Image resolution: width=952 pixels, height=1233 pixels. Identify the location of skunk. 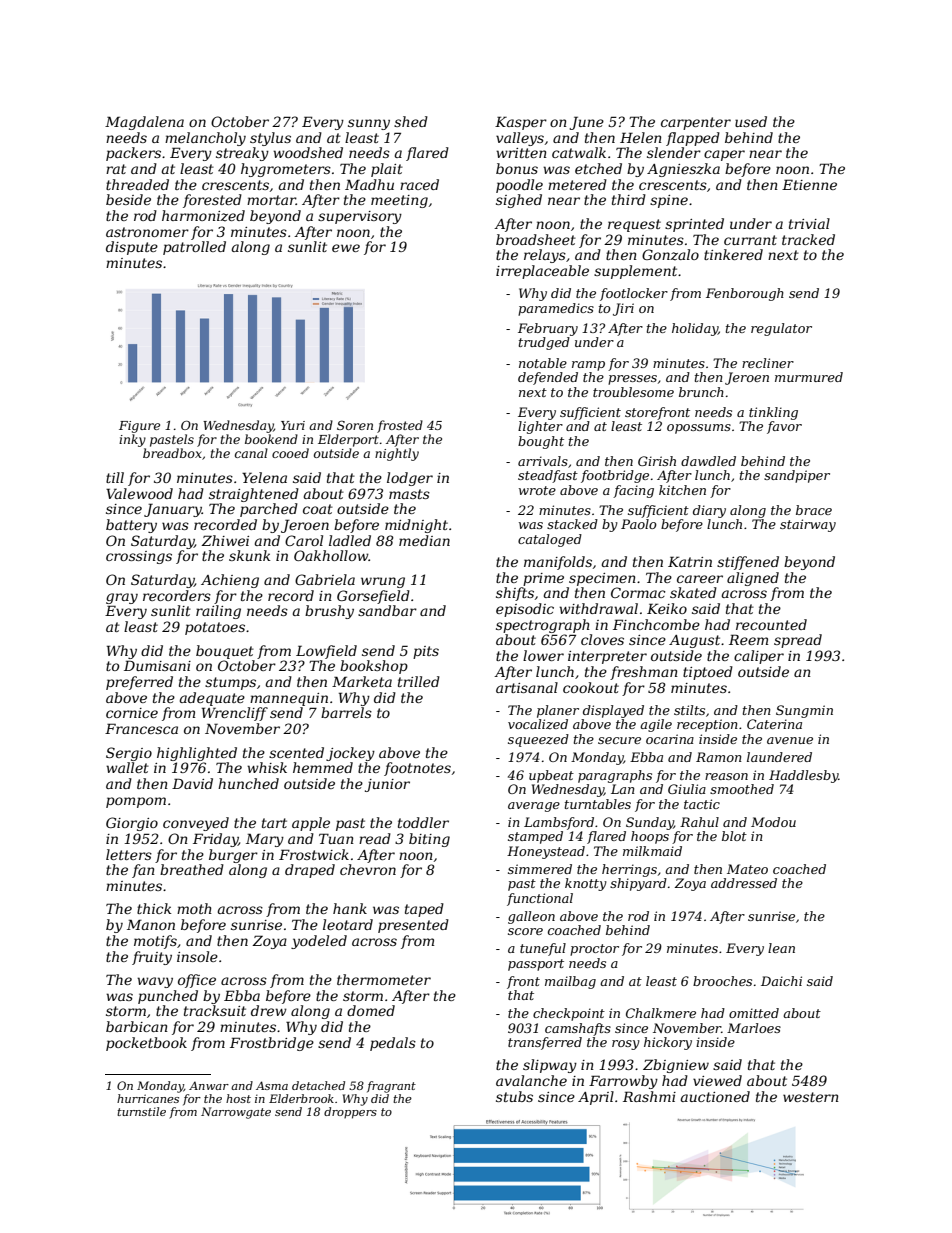
(250, 555).
